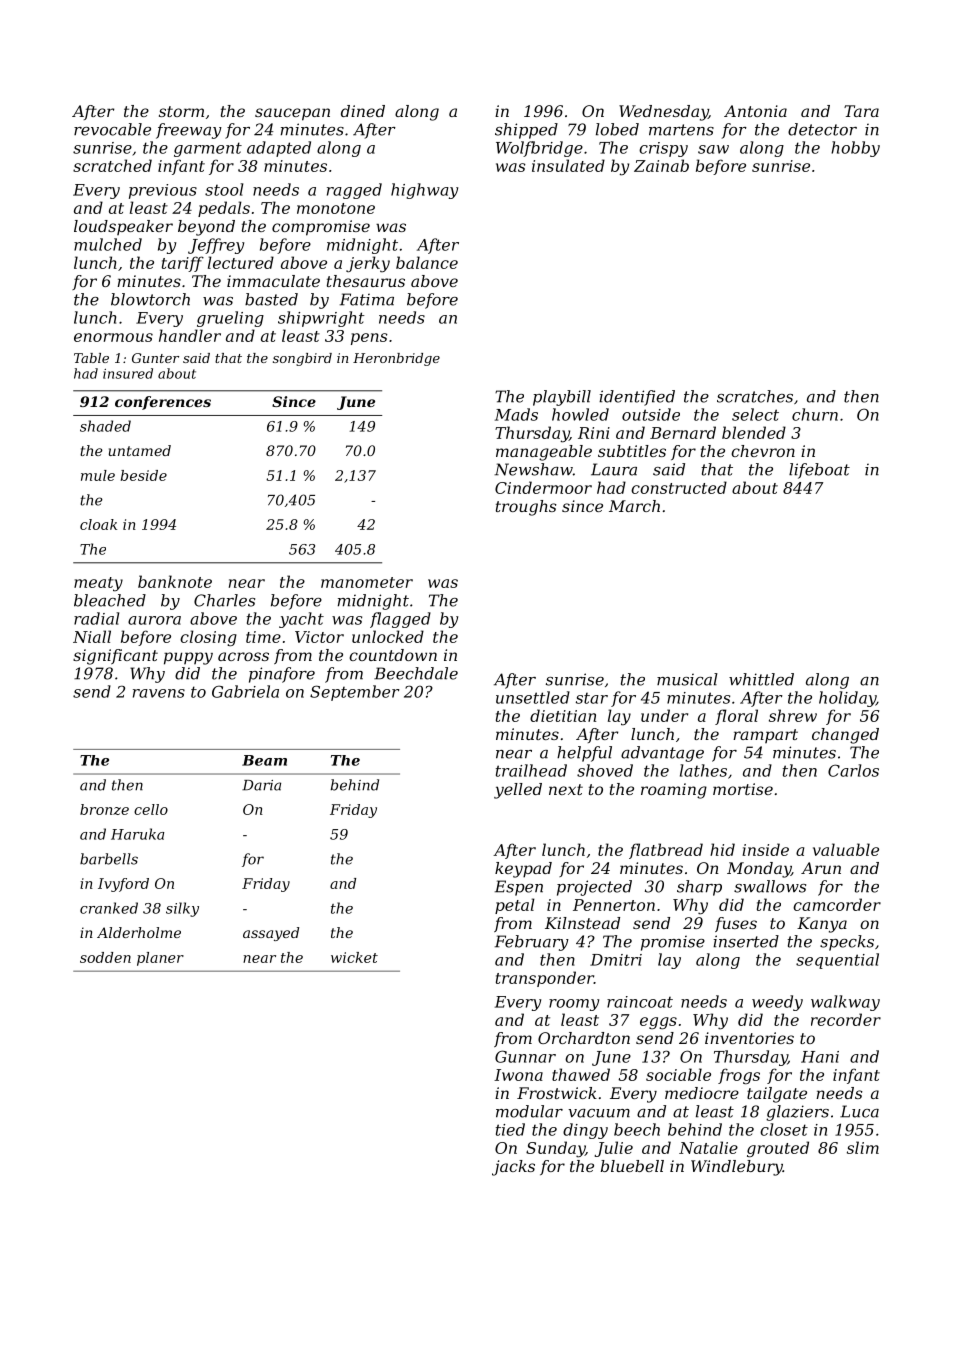 This image has width=953, height=1352. Describe the element at coordinates (175, 581) in the image. I see `banknote` at that location.
